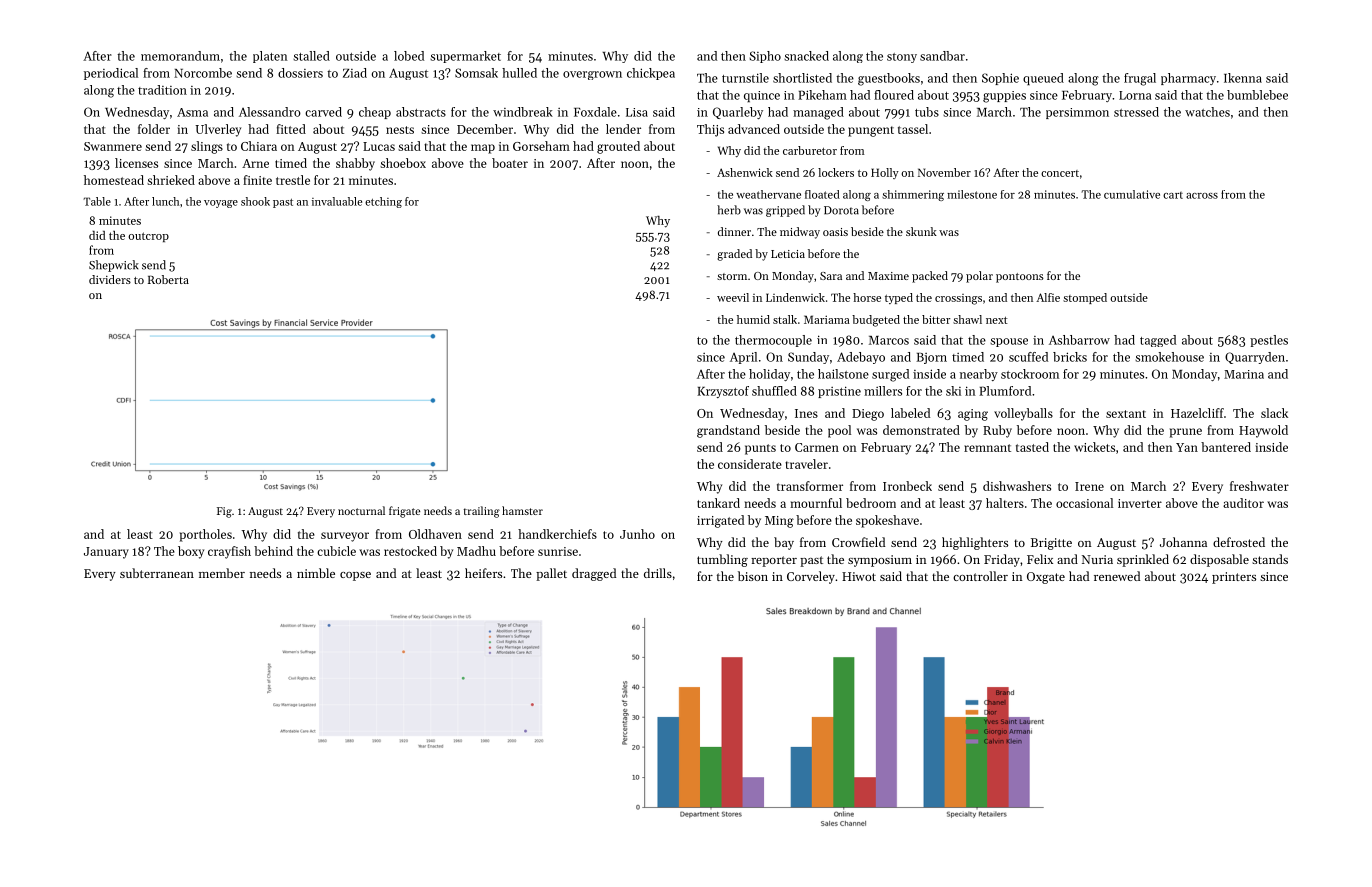  I want to click on outcrop, so click(148, 237).
